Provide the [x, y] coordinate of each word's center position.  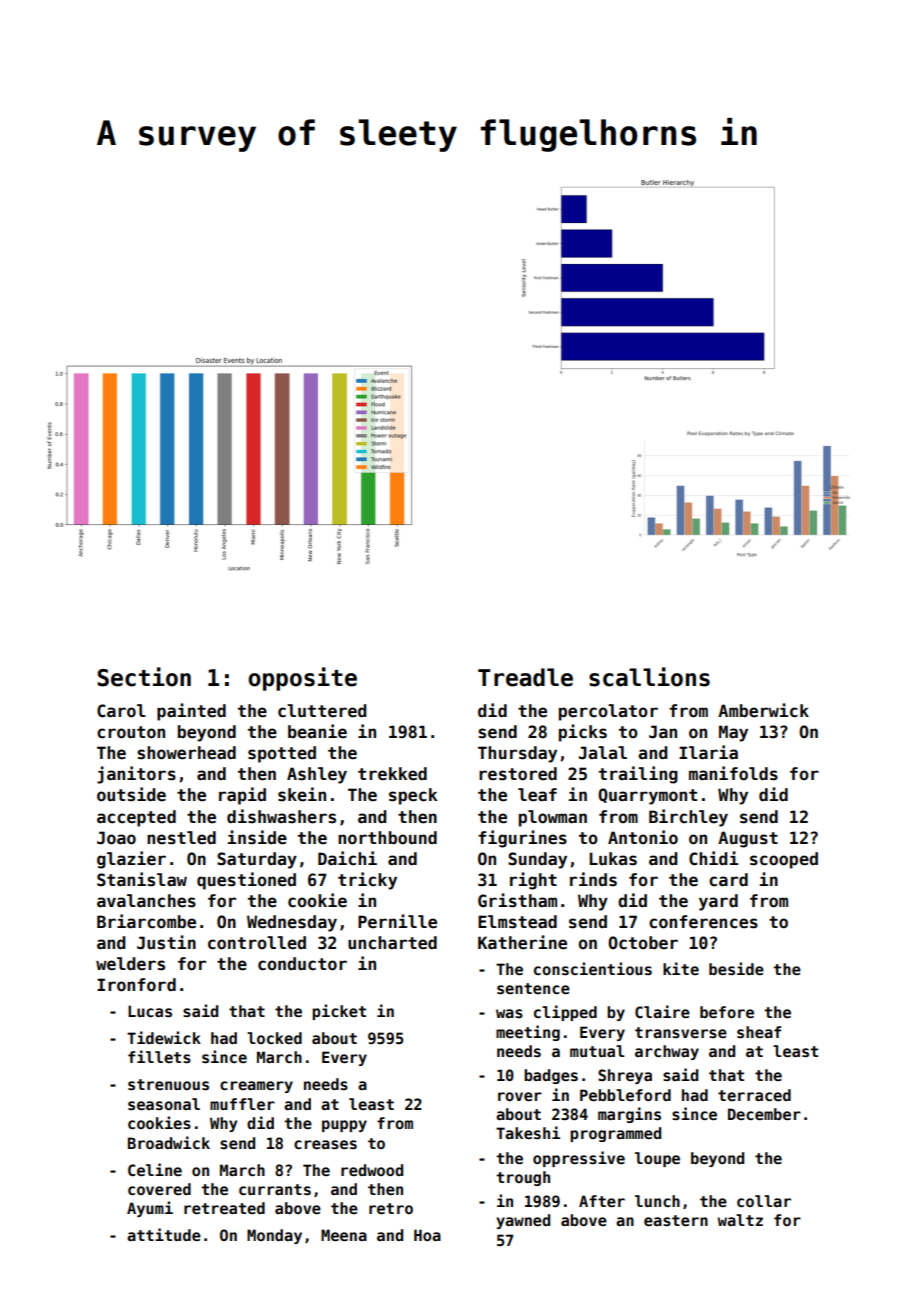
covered [159, 1189]
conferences [703, 922]
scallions [649, 677]
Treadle [525, 677]
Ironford [136, 985]
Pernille [397, 921]
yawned [523, 1221]
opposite [302, 679]
